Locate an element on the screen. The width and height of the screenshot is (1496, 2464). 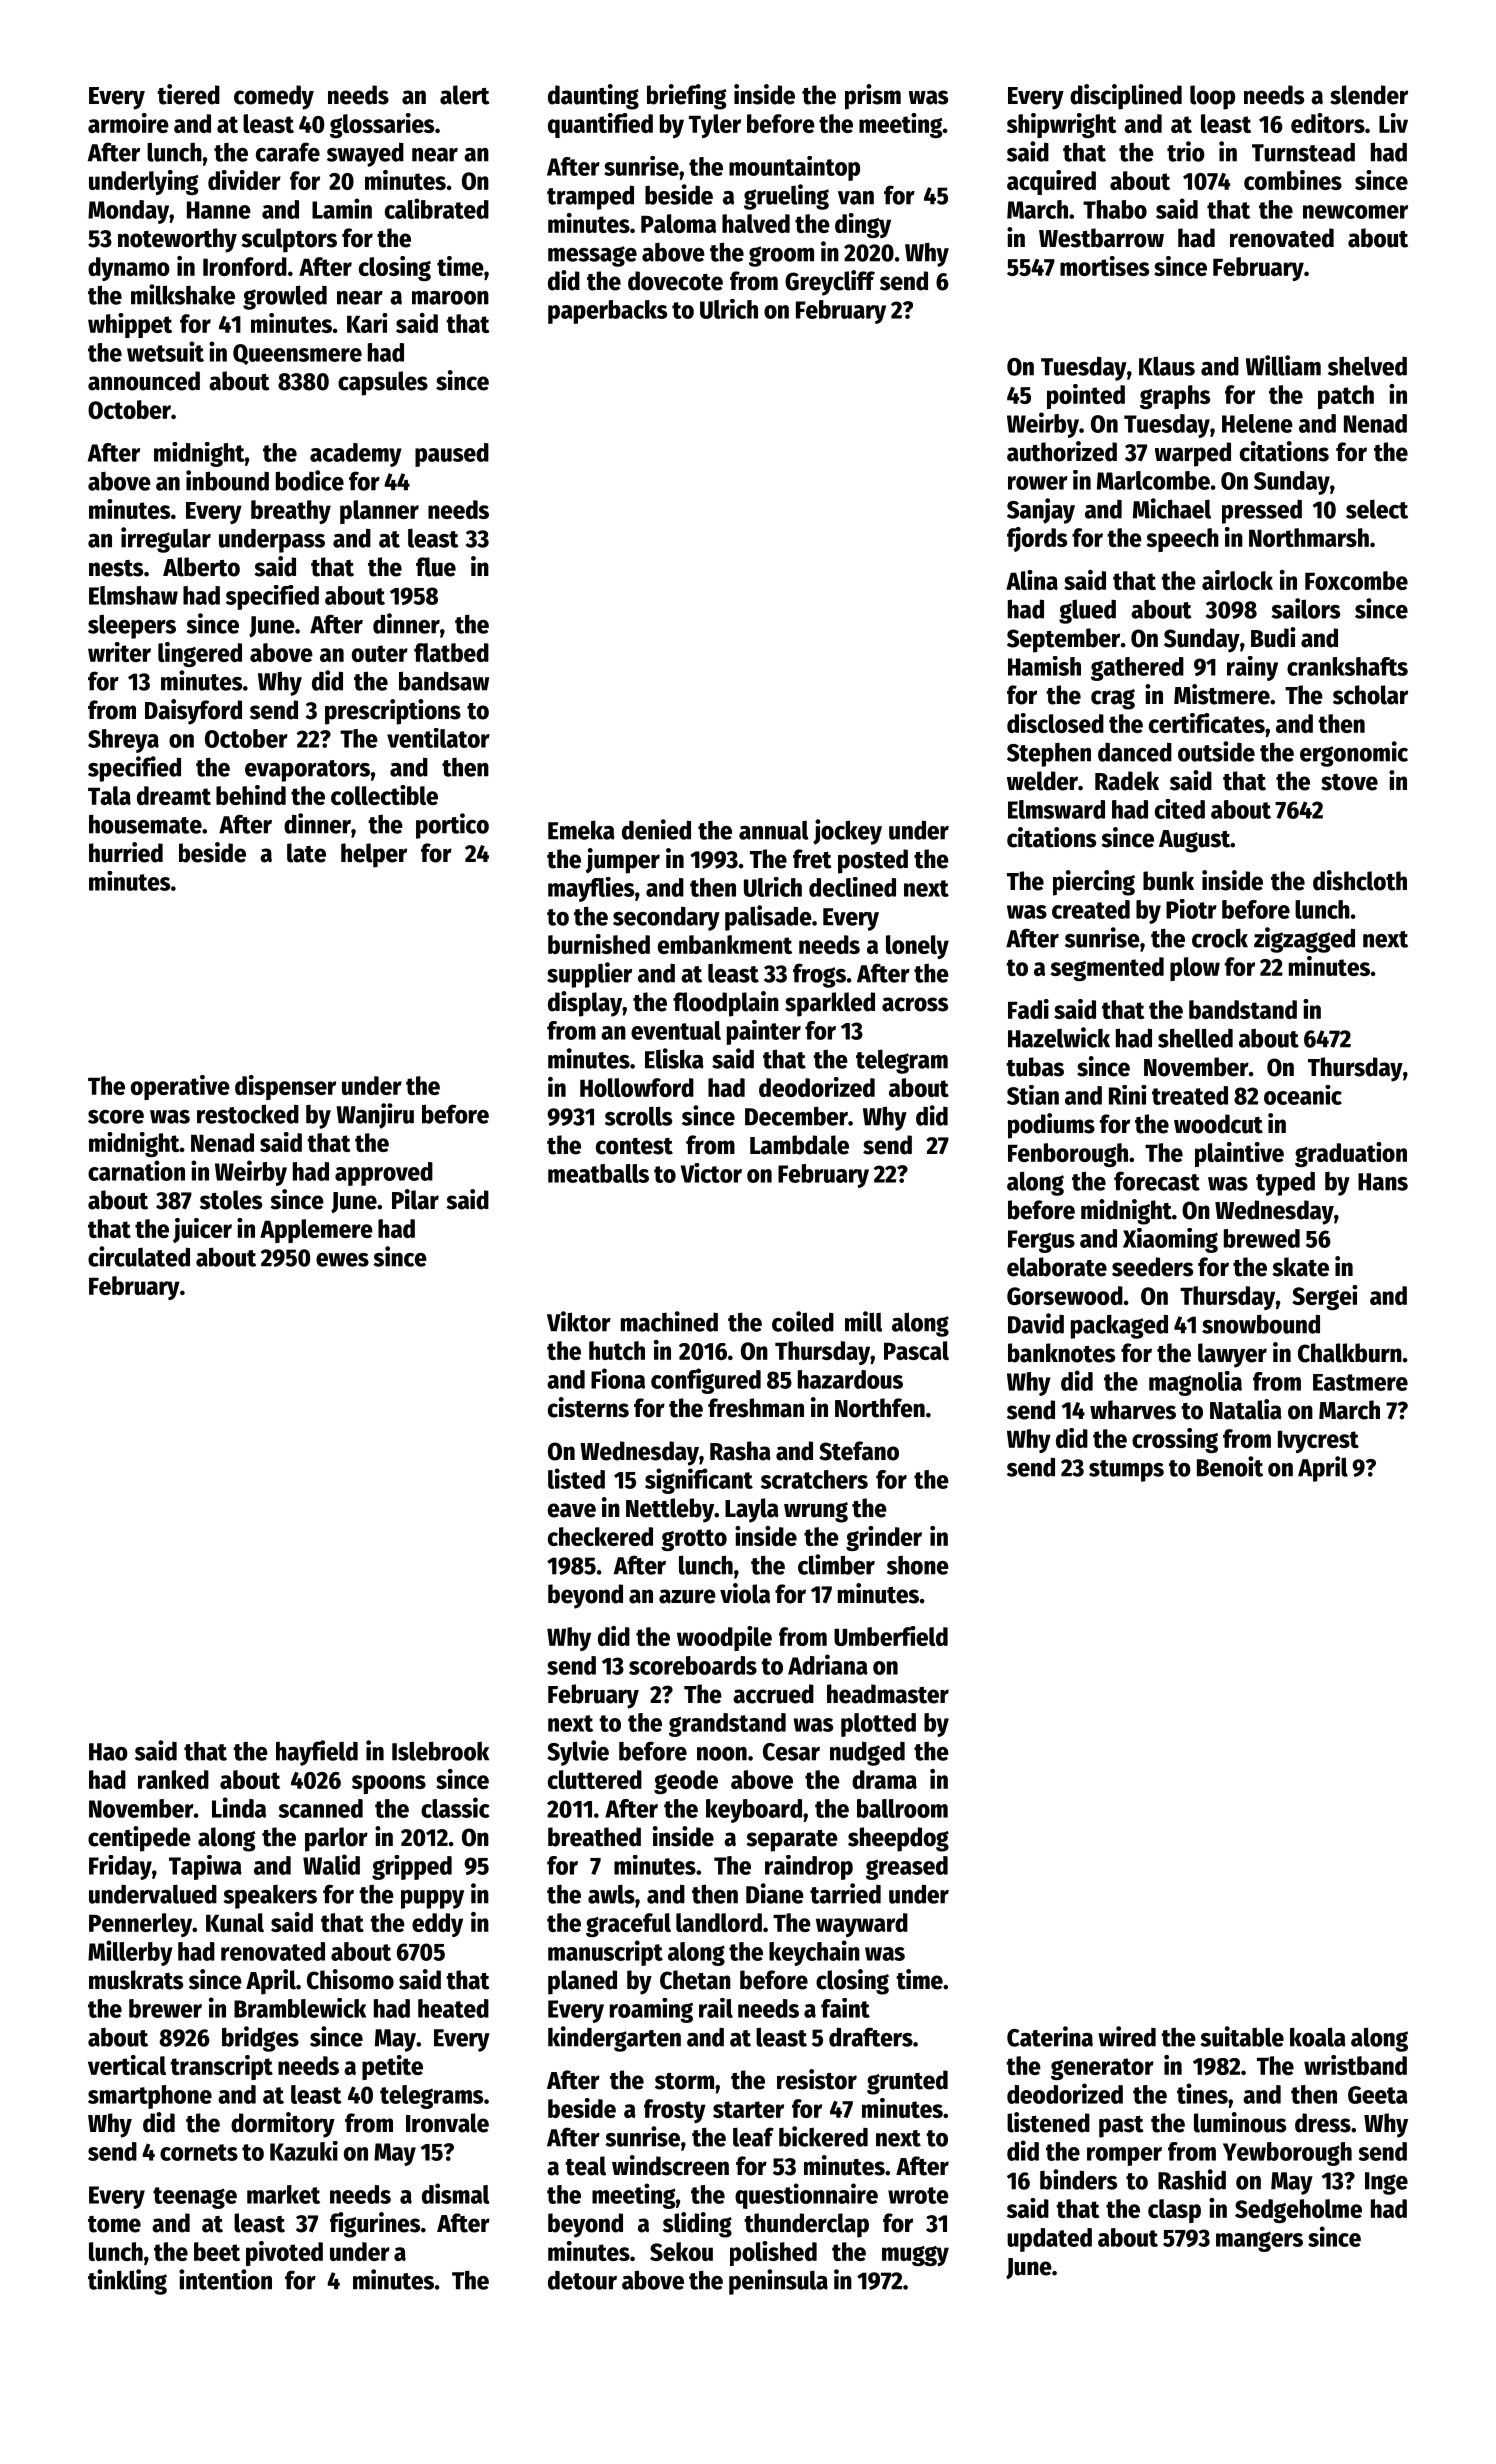
tinkling is located at coordinates (127, 2282).
